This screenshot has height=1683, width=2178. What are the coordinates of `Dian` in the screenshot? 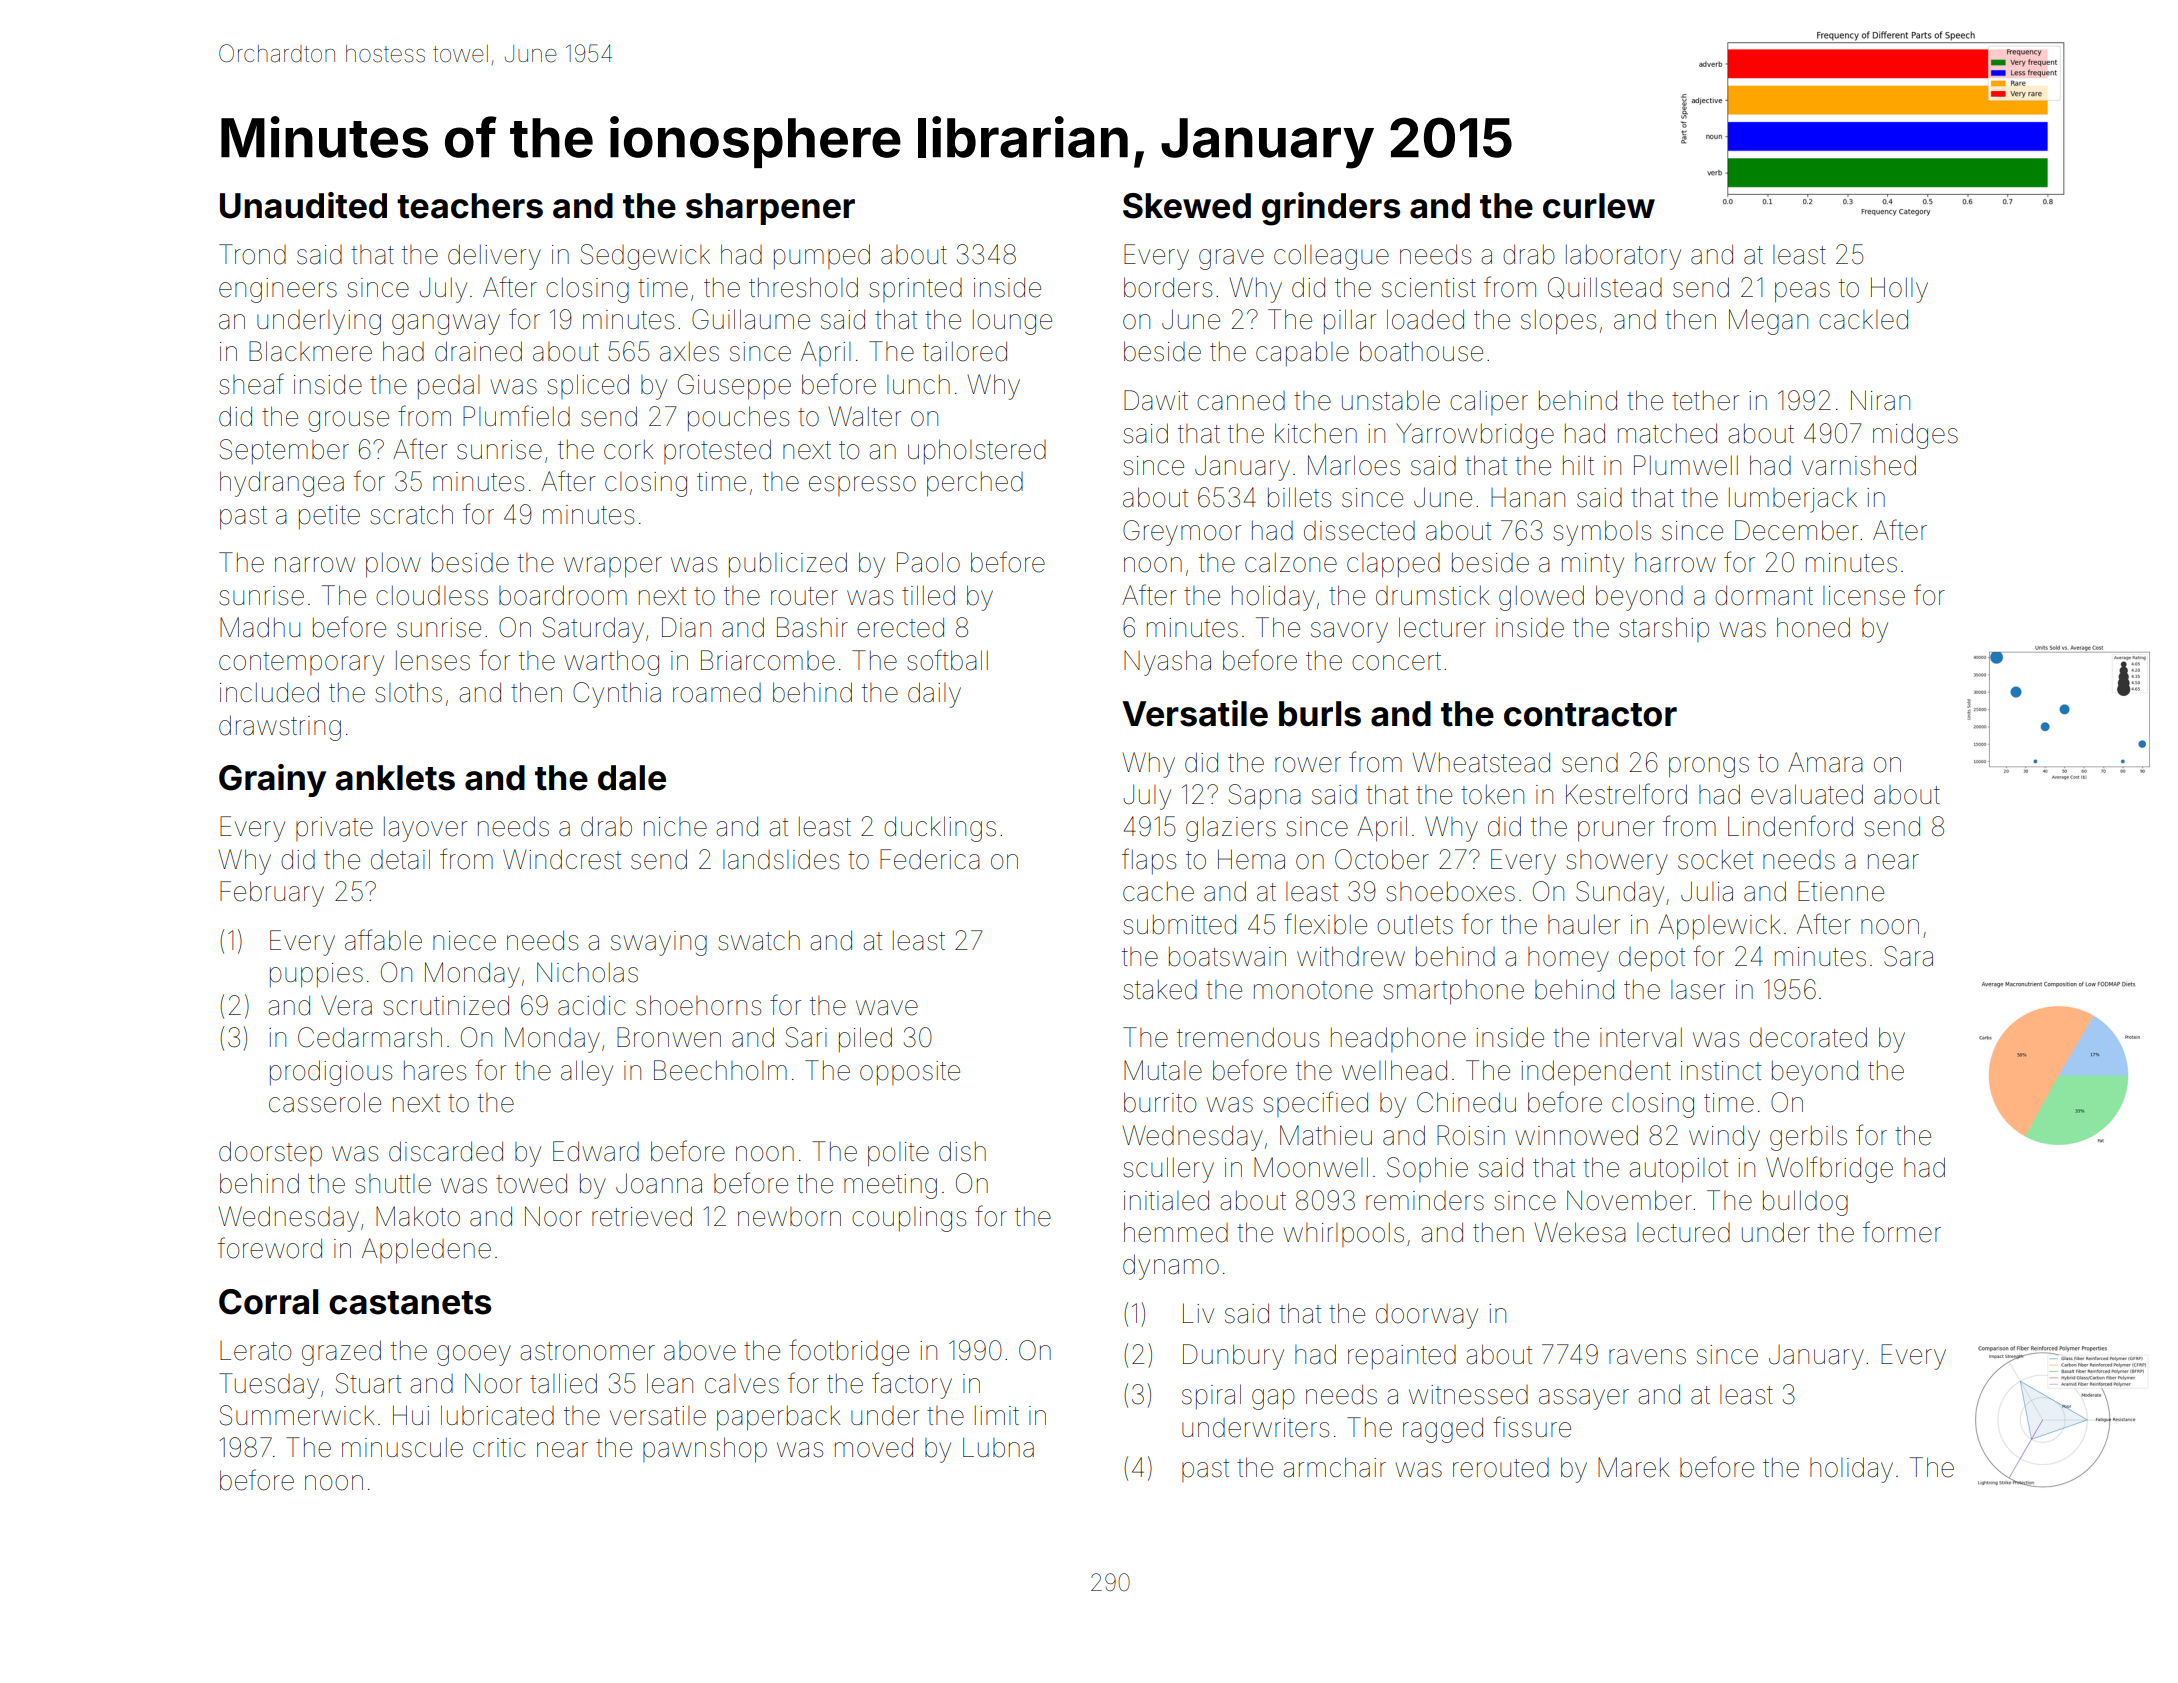 It's located at (686, 627).
